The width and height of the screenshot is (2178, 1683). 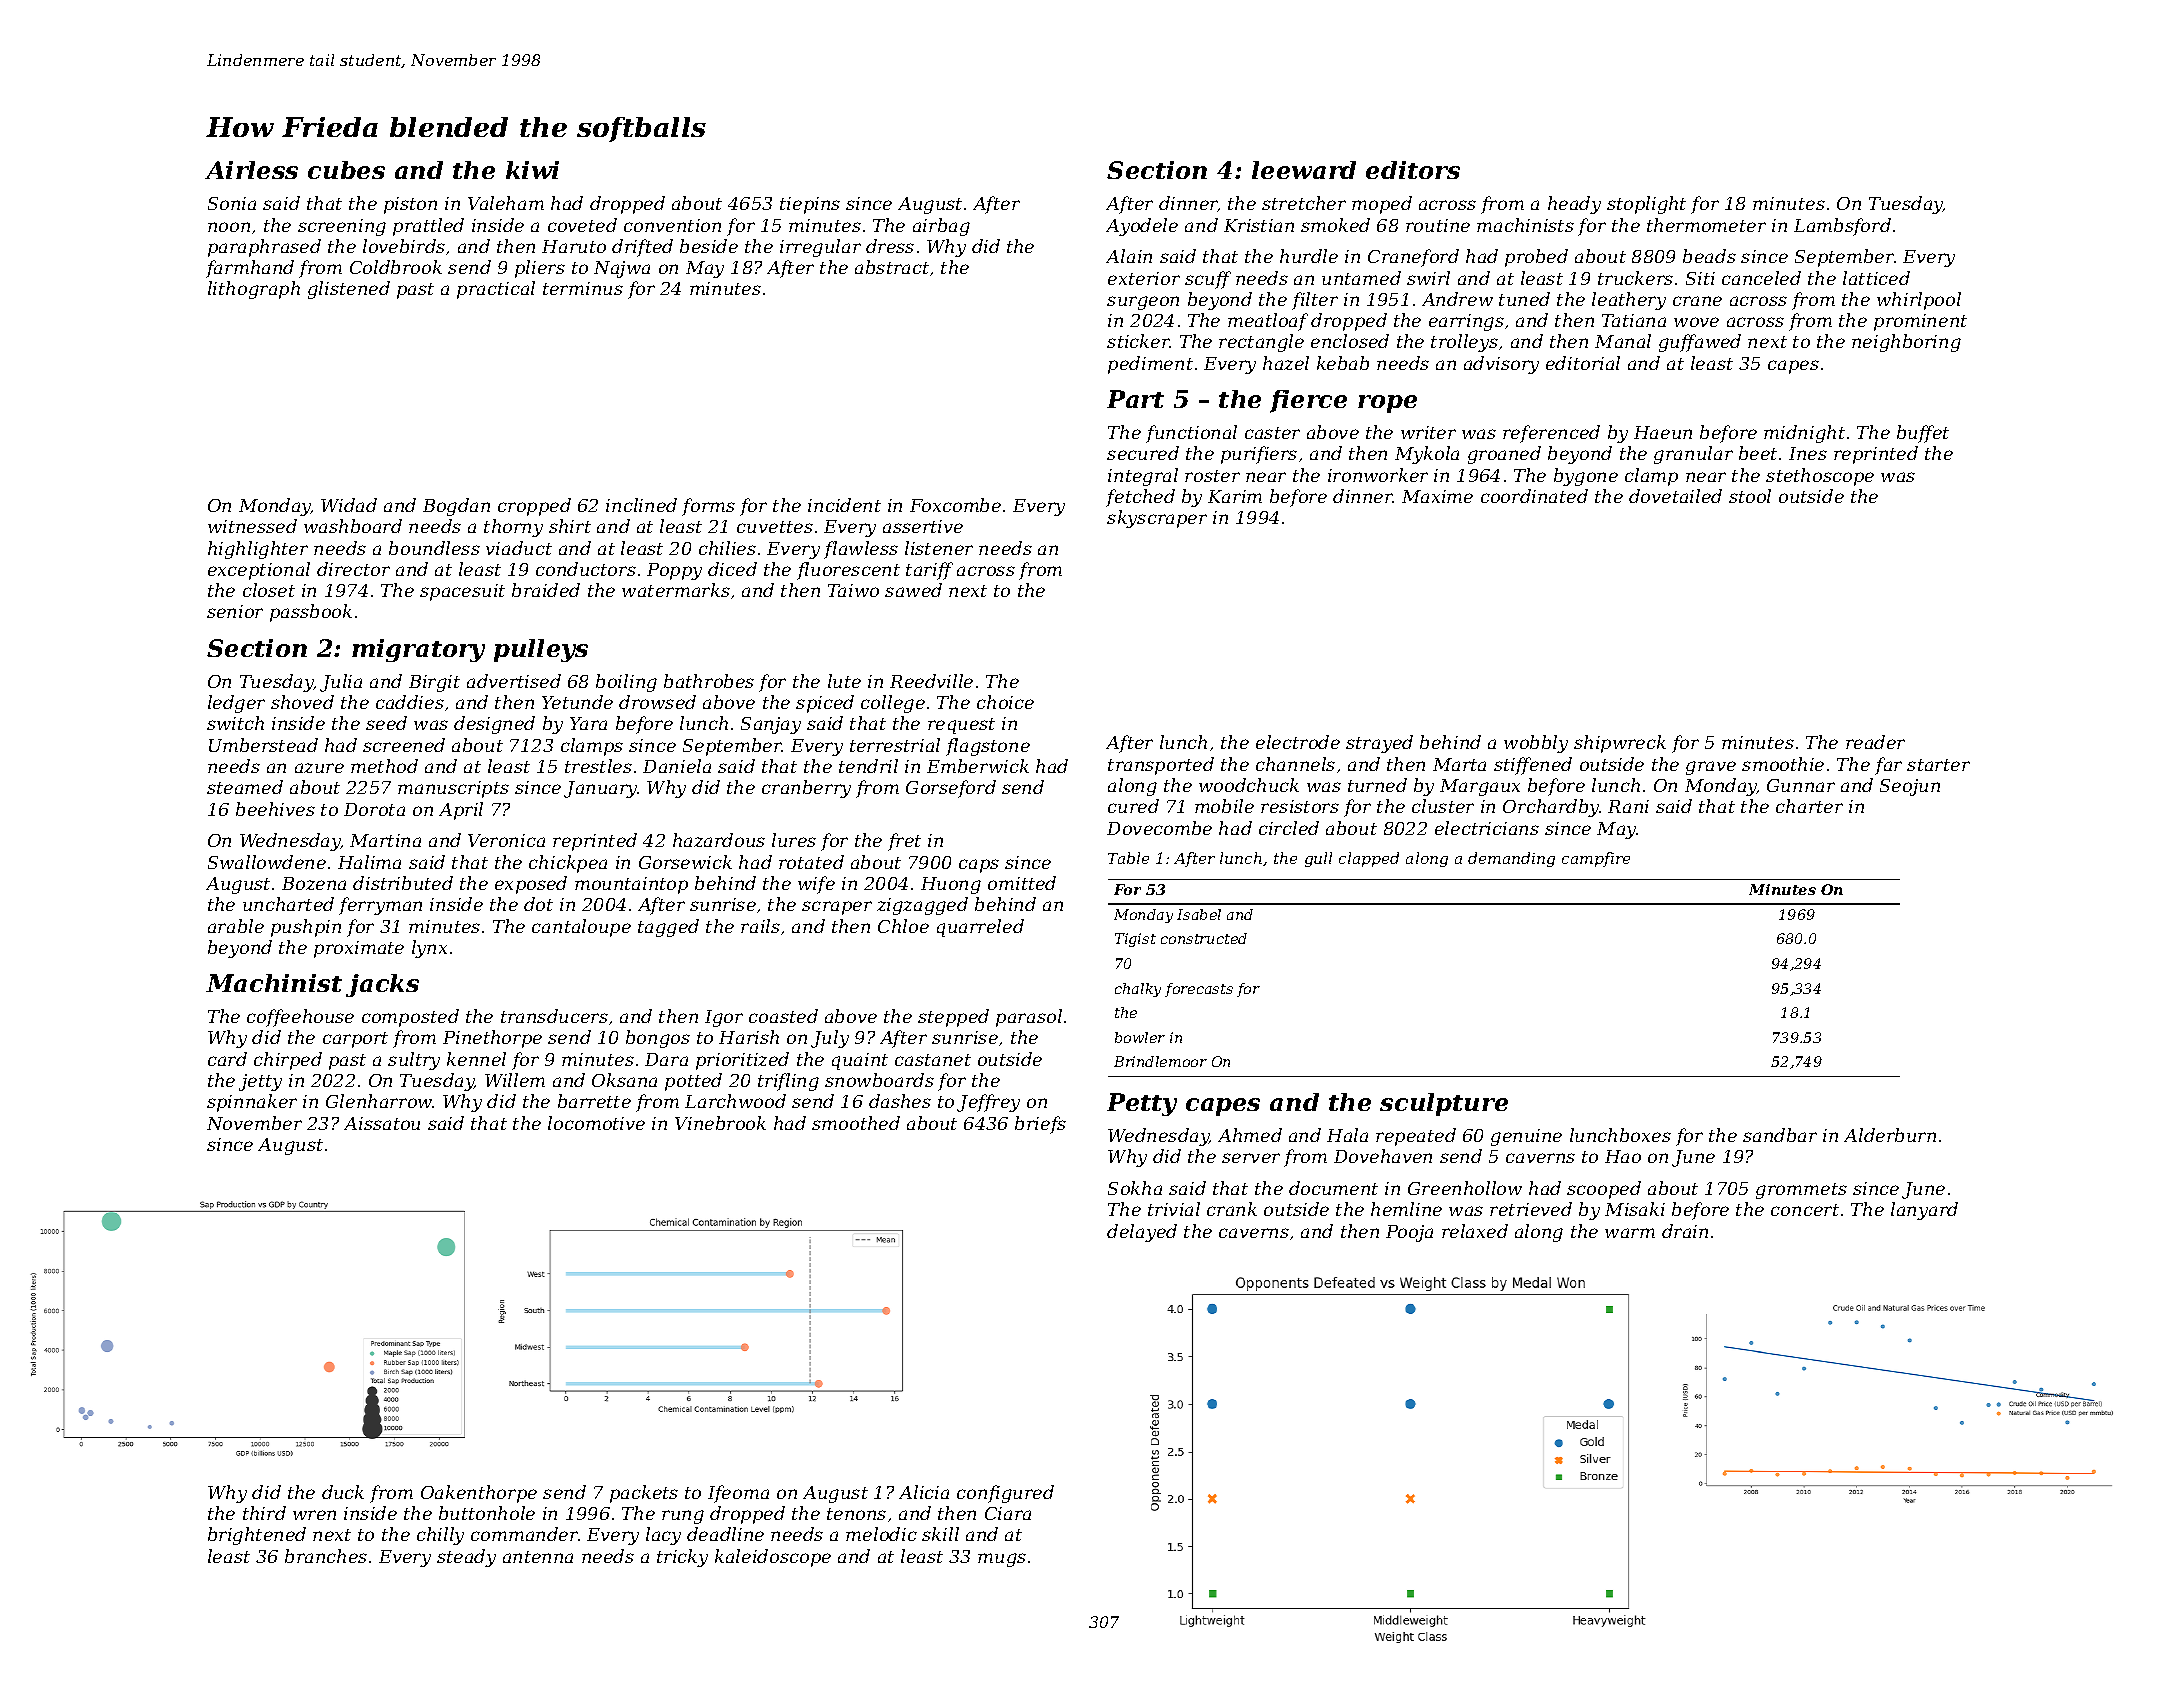 What do you see at coordinates (1387, 404) in the screenshot?
I see `rope` at bounding box center [1387, 404].
